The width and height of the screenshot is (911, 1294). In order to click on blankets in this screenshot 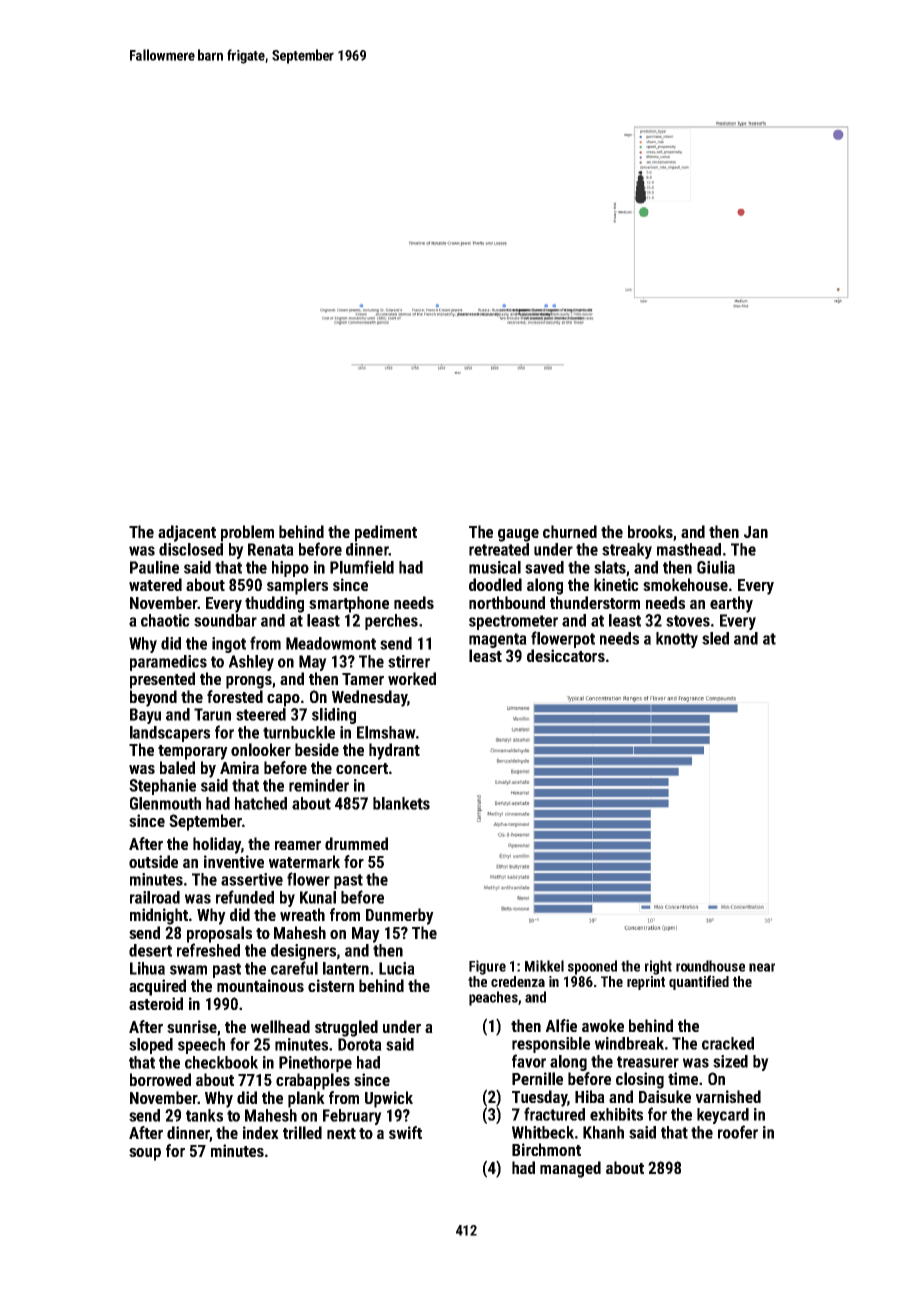, I will do `click(401, 803)`.
